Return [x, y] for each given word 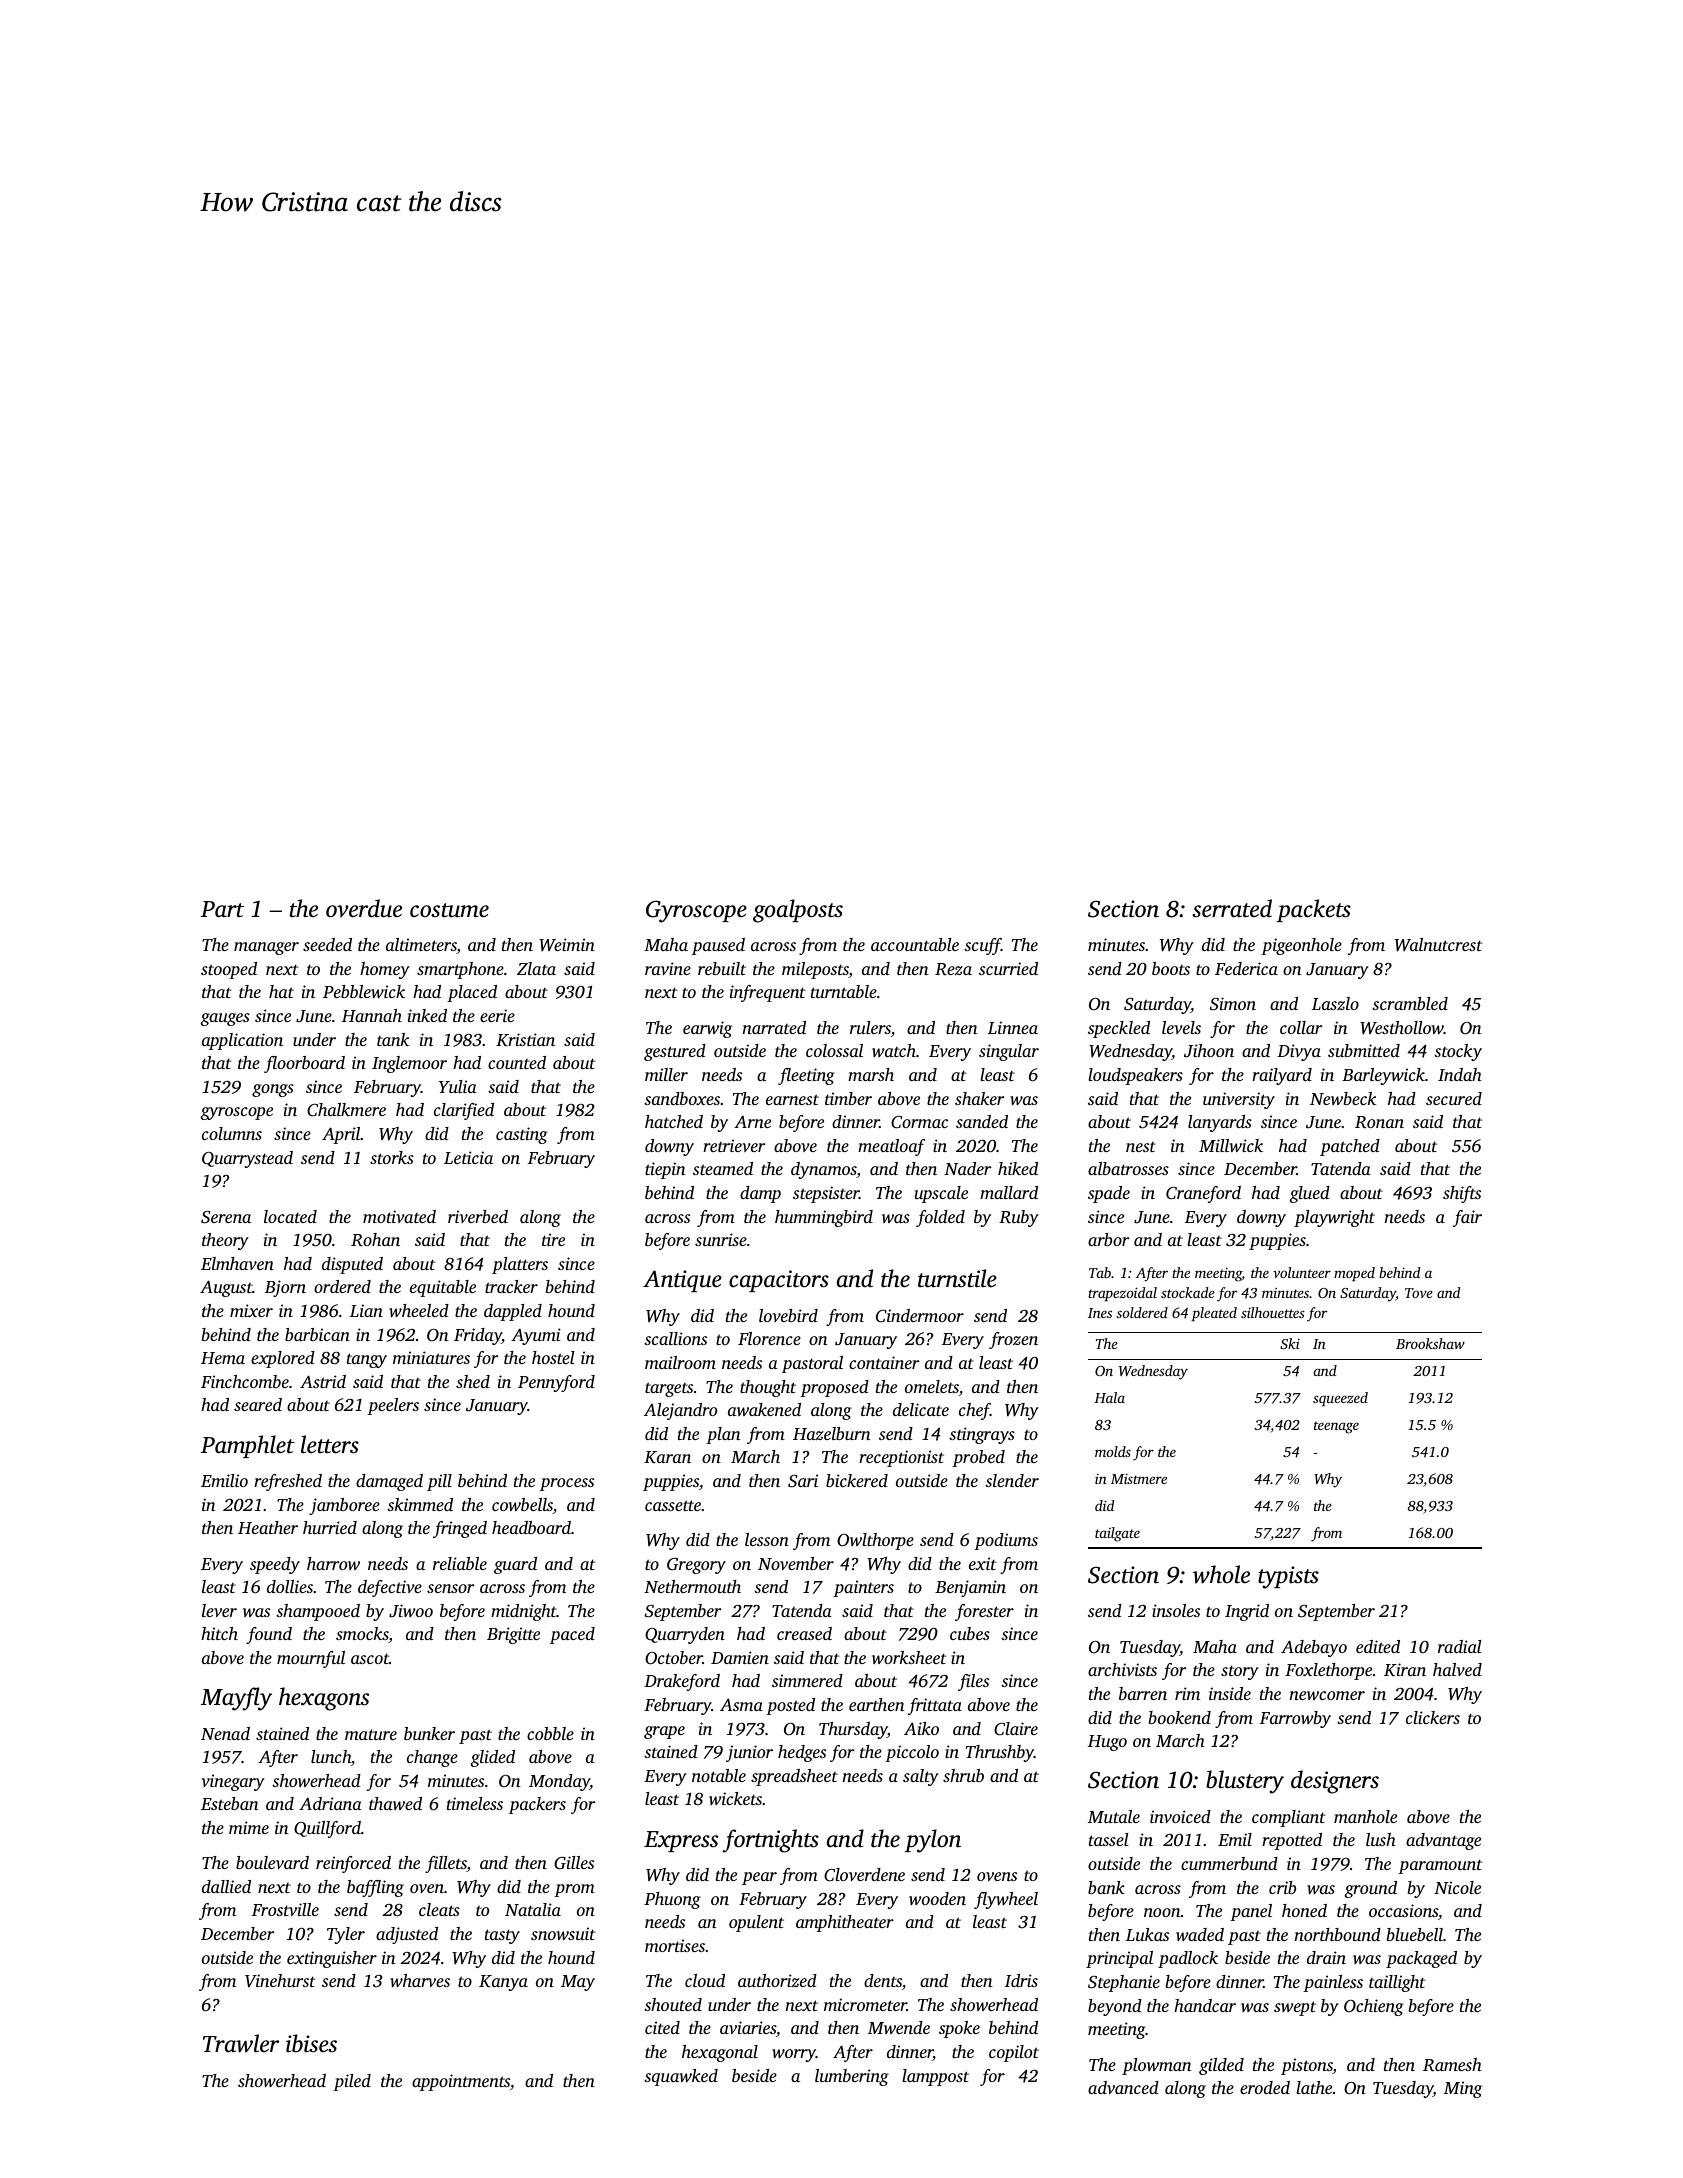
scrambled [1410, 1003]
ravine [668, 968]
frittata [935, 1706]
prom [574, 1890]
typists [1288, 1577]
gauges [225, 1019]
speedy [275, 1565]
